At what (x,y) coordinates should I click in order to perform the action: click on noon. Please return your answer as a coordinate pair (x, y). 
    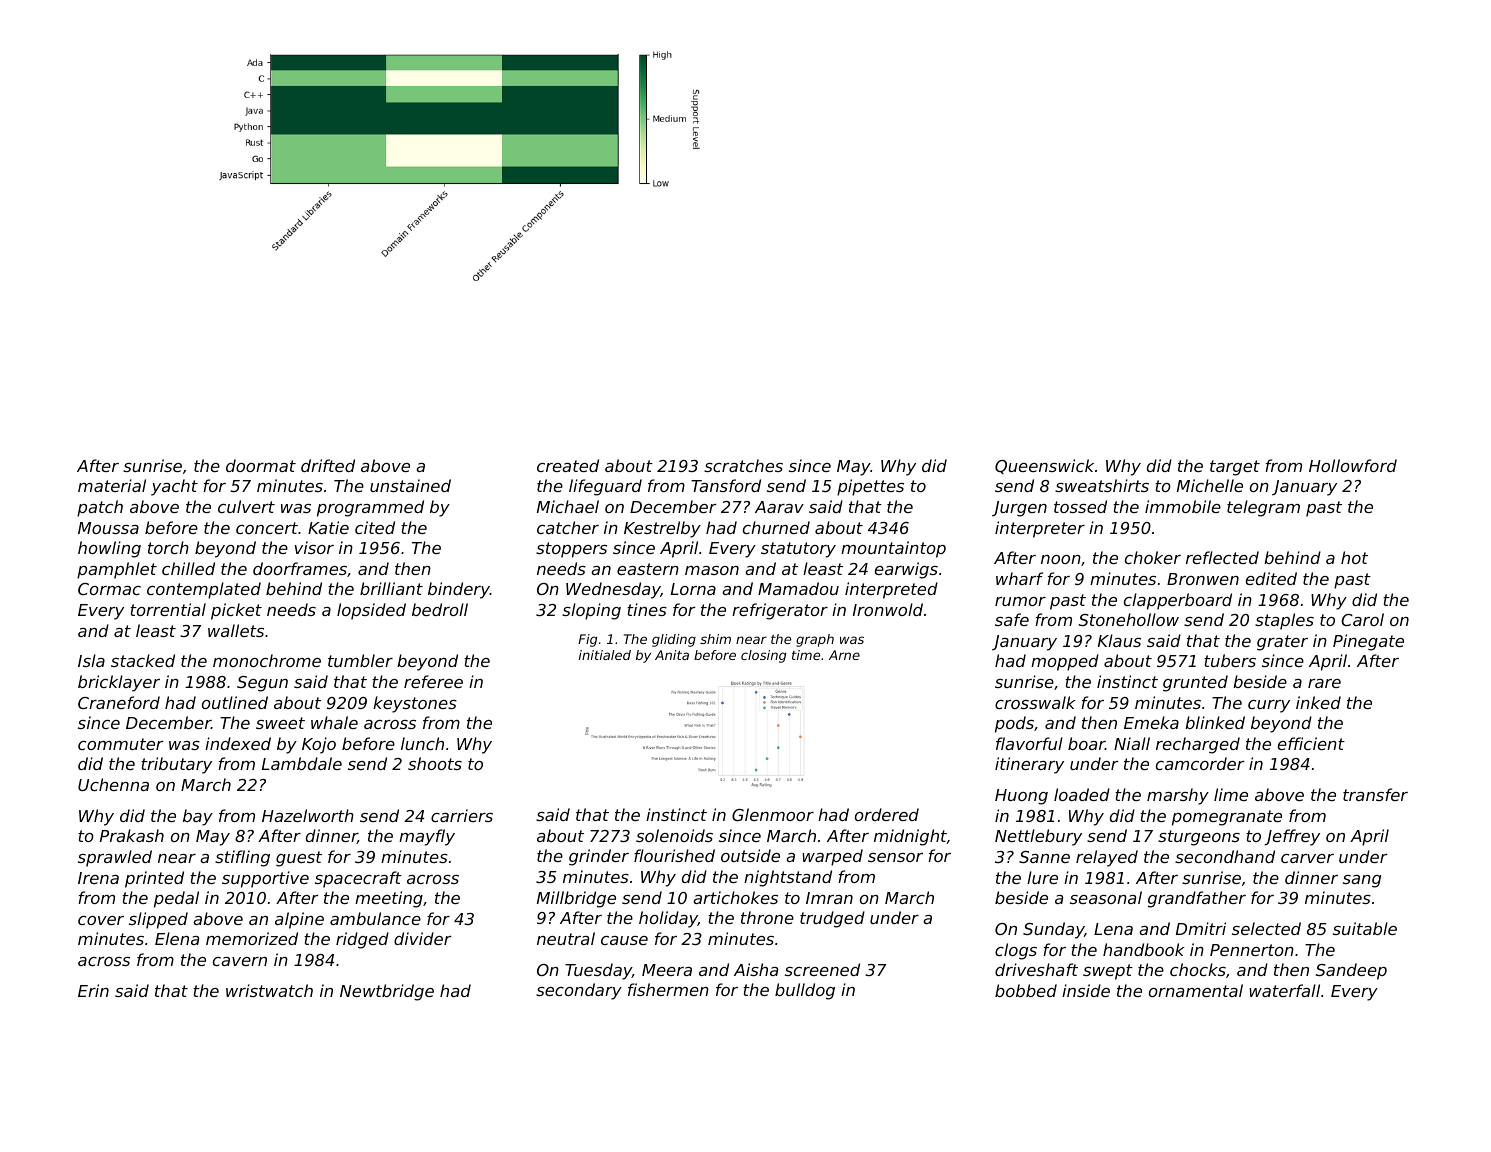
    Looking at the image, I should click on (1061, 559).
